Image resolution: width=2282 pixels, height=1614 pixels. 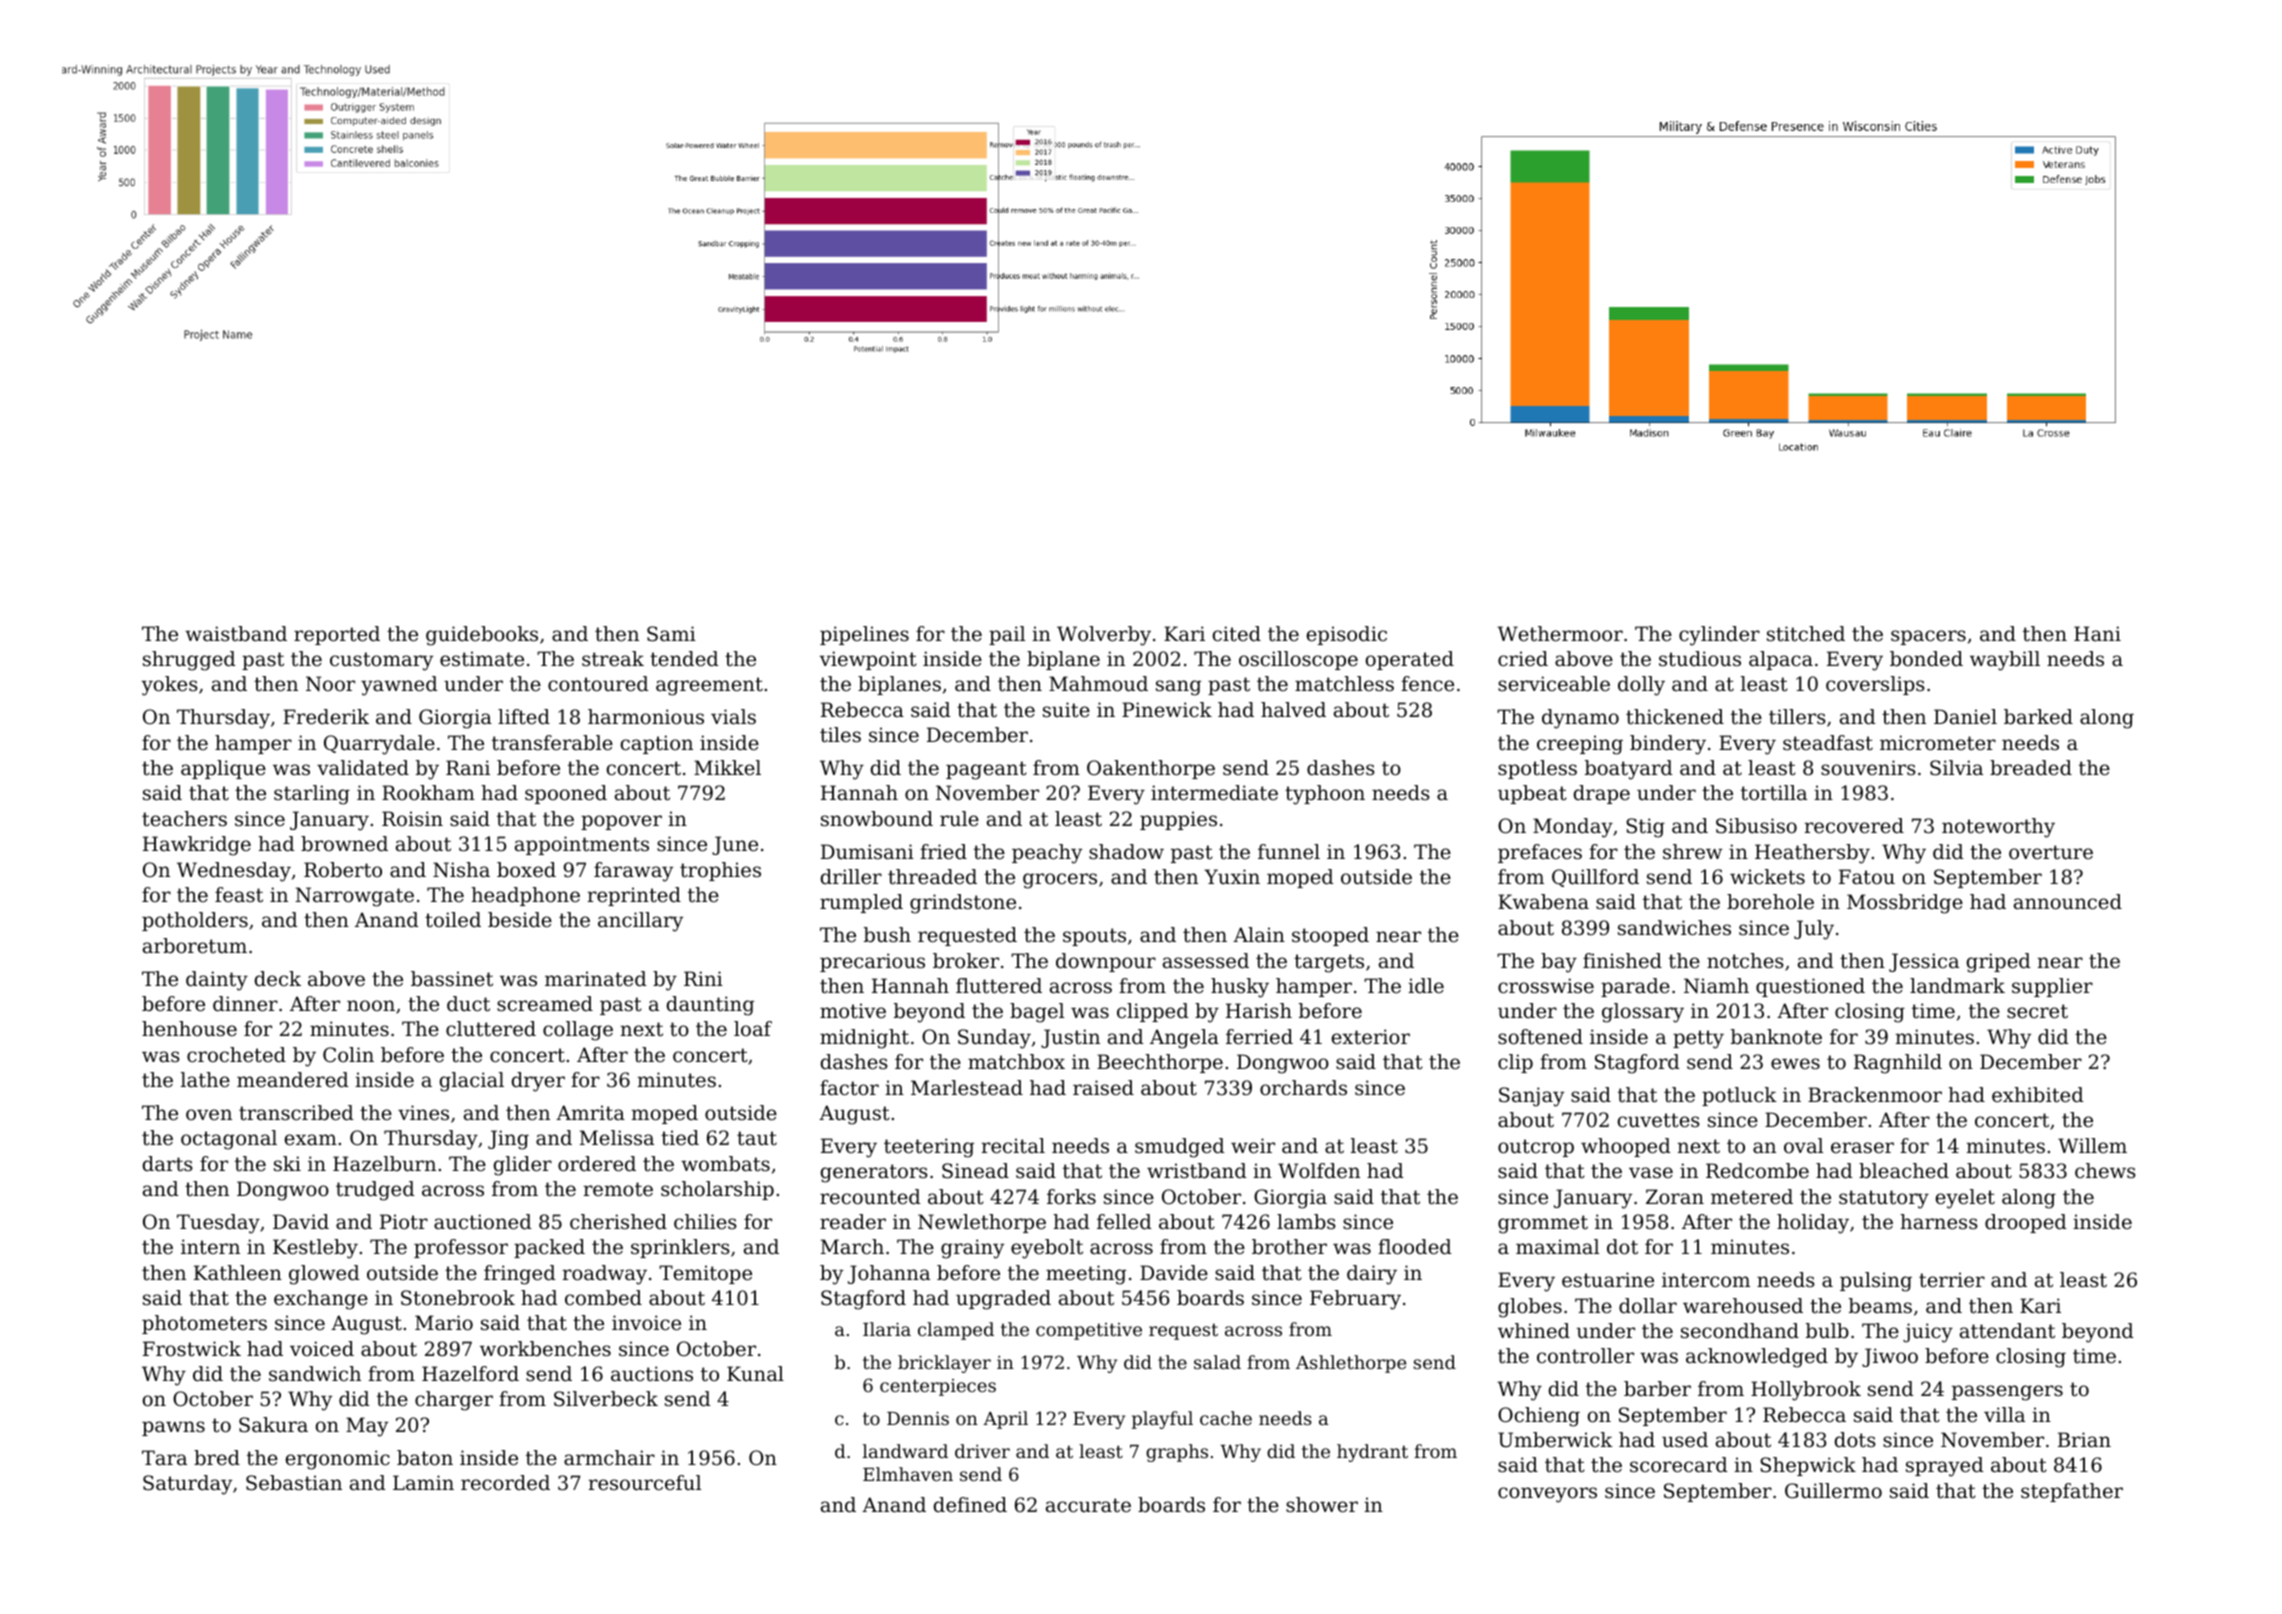 What do you see at coordinates (2097, 633) in the screenshot?
I see `Hani` at bounding box center [2097, 633].
